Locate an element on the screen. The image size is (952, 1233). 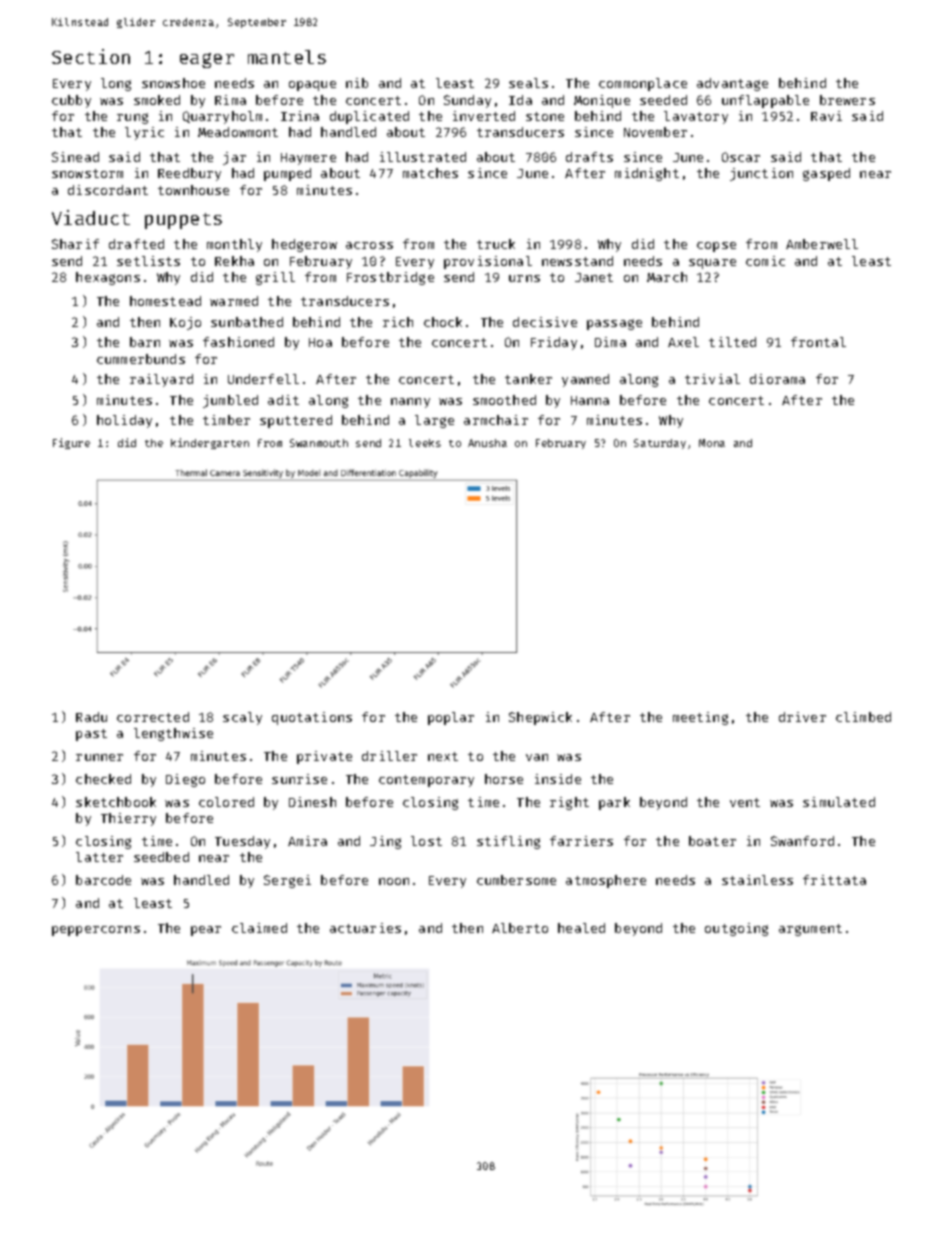
urns is located at coordinates (524, 278).
